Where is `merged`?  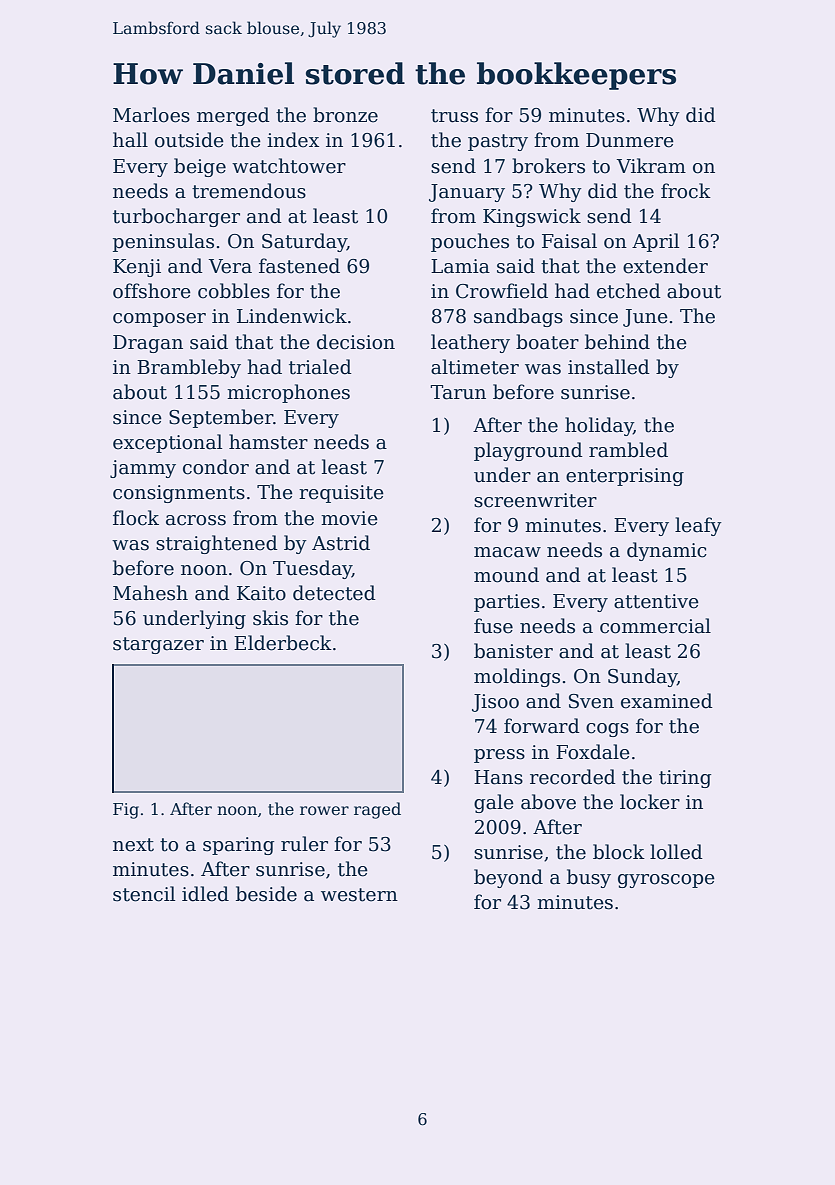
merged is located at coordinates (233, 116).
